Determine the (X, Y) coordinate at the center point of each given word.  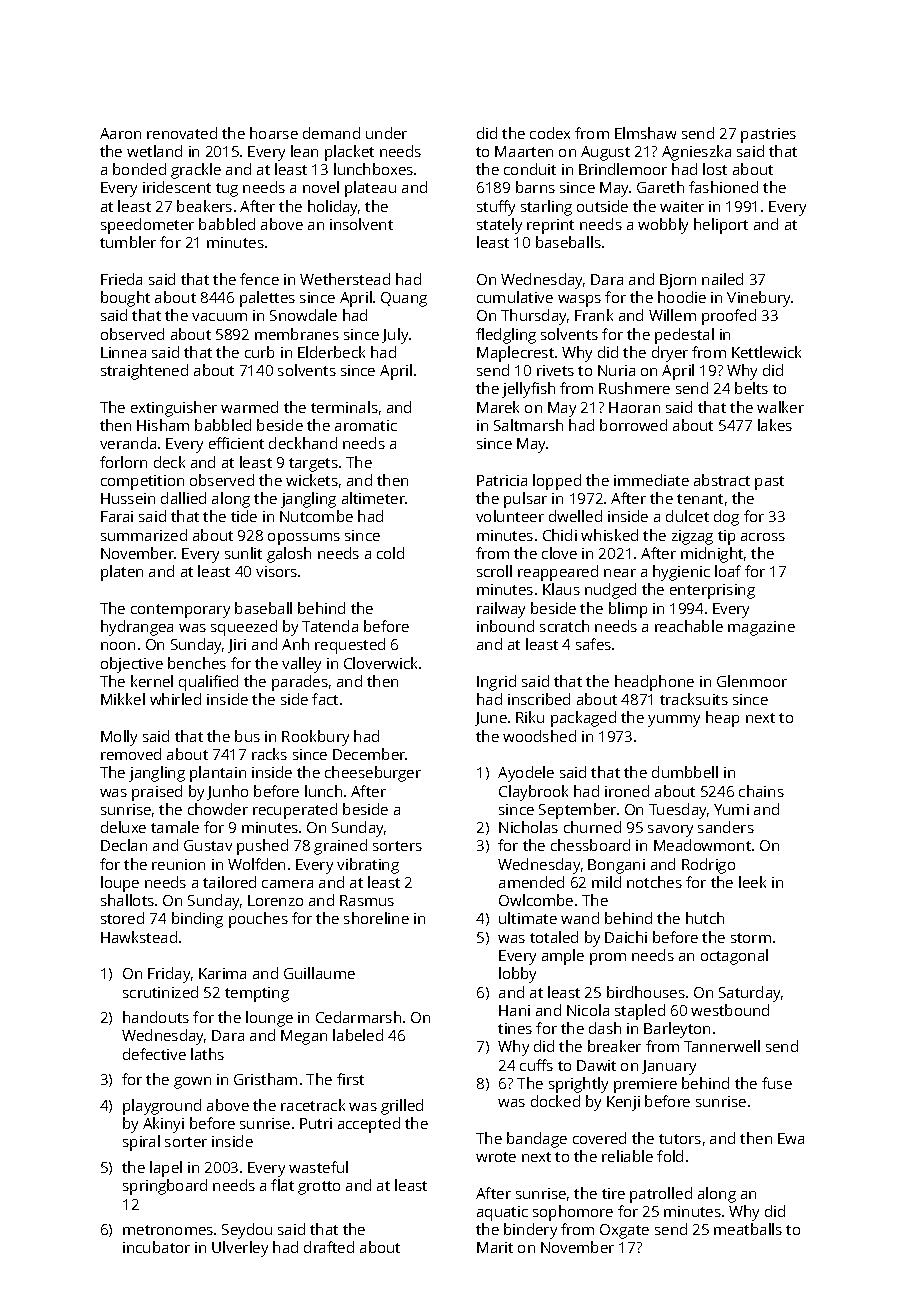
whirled (175, 699)
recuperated (295, 811)
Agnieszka (696, 153)
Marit (495, 1247)
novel (321, 187)
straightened (144, 372)
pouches (258, 920)
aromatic (366, 425)
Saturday (749, 994)
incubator (156, 1247)
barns (535, 187)
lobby (517, 975)
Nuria (616, 370)
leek (752, 882)
